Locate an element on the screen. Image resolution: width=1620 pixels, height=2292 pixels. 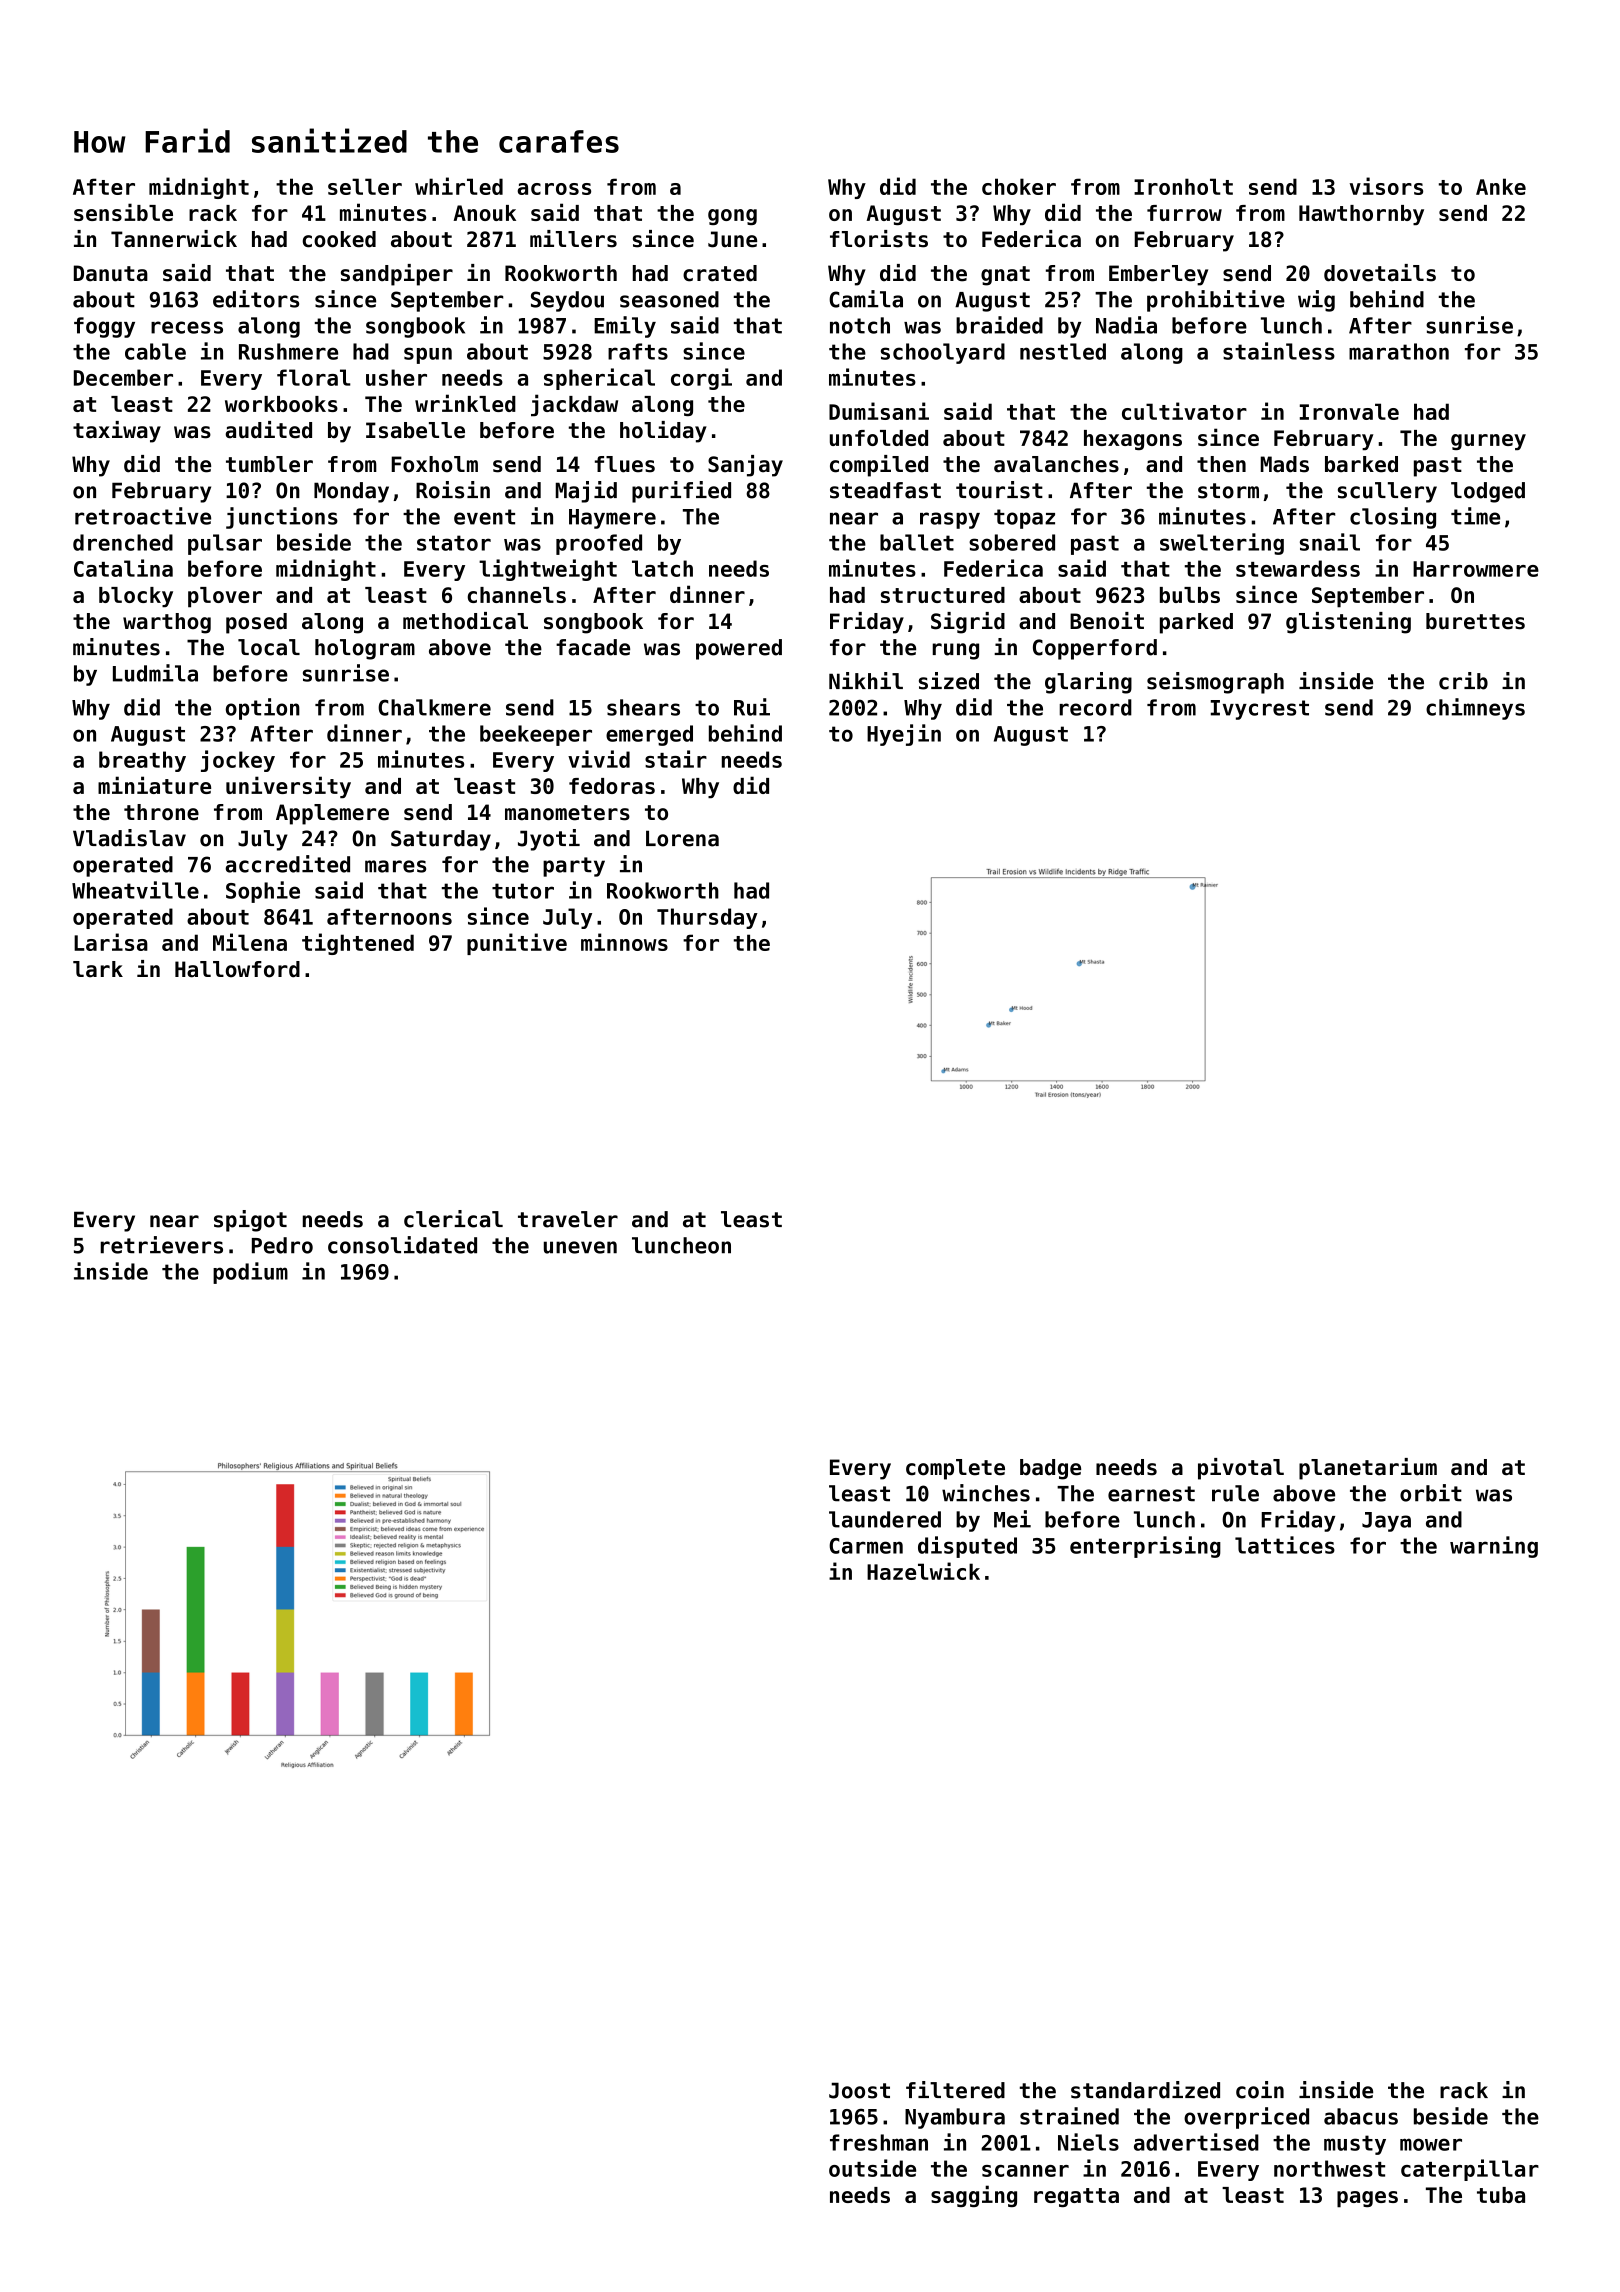
outside is located at coordinates (872, 2168).
